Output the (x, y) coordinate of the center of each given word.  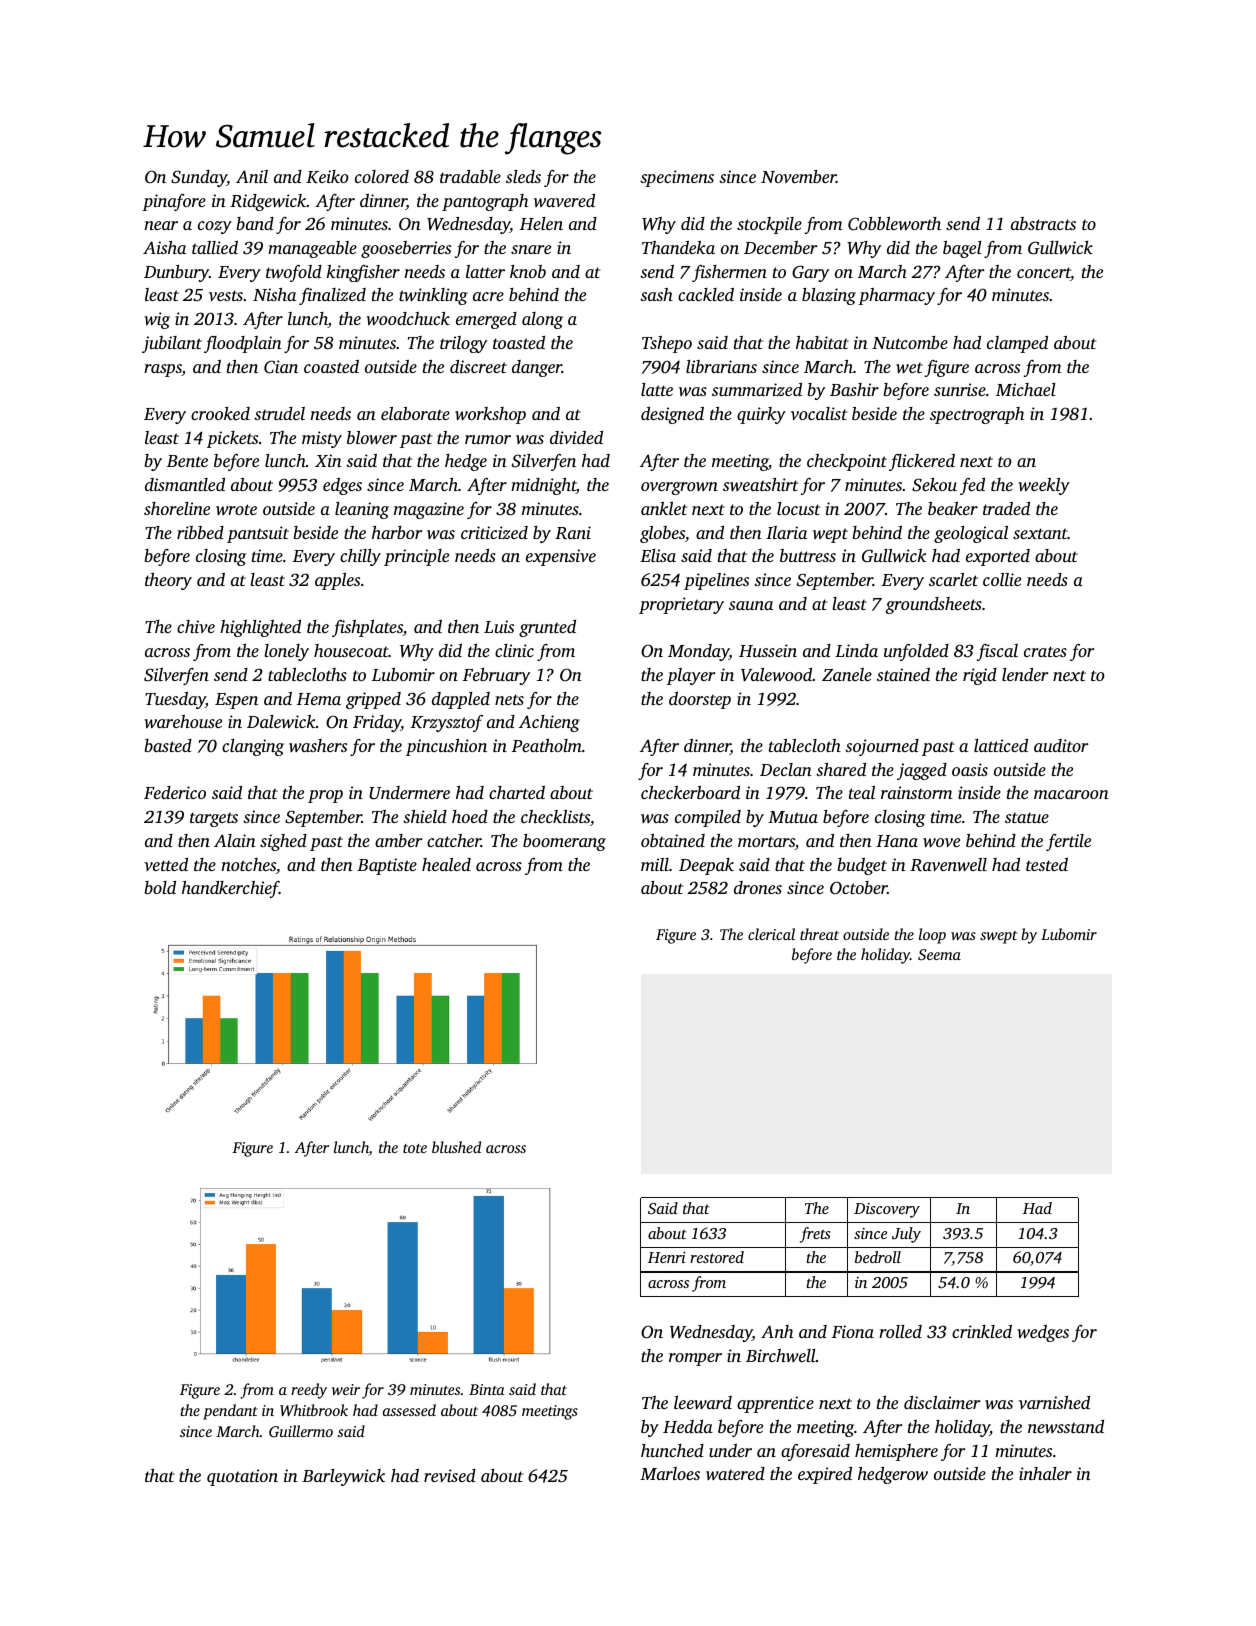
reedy (309, 1391)
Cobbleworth (894, 224)
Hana (897, 841)
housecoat (351, 650)
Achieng (549, 723)
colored (382, 176)
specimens (677, 178)
